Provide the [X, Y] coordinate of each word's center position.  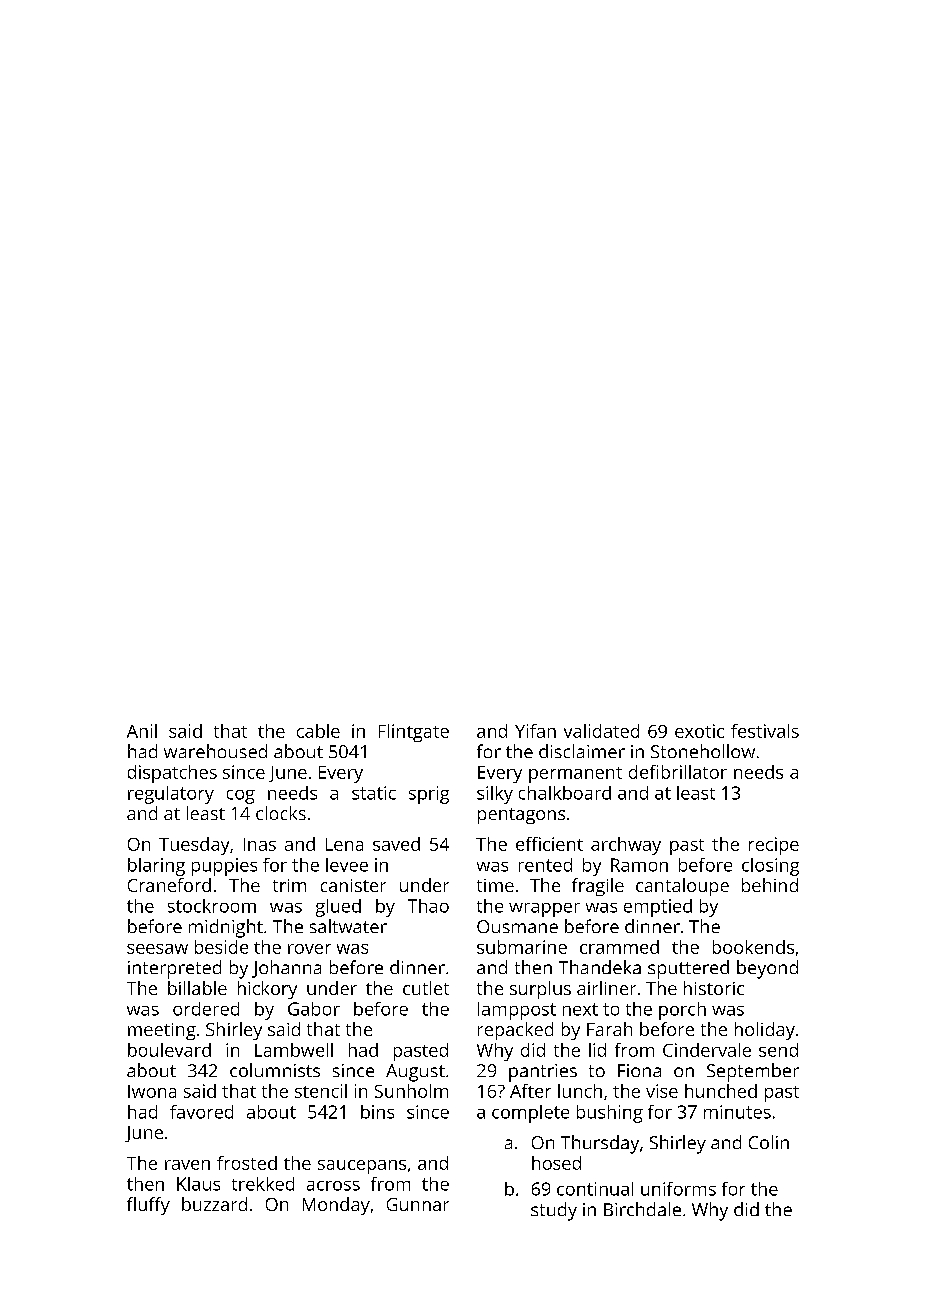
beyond [767, 969]
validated [601, 731]
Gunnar [418, 1204]
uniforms [678, 1189]
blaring [156, 867]
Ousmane [517, 926]
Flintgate [414, 733]
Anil [142, 731]
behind [770, 885]
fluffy [148, 1206]
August [415, 1073]
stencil [321, 1091]
